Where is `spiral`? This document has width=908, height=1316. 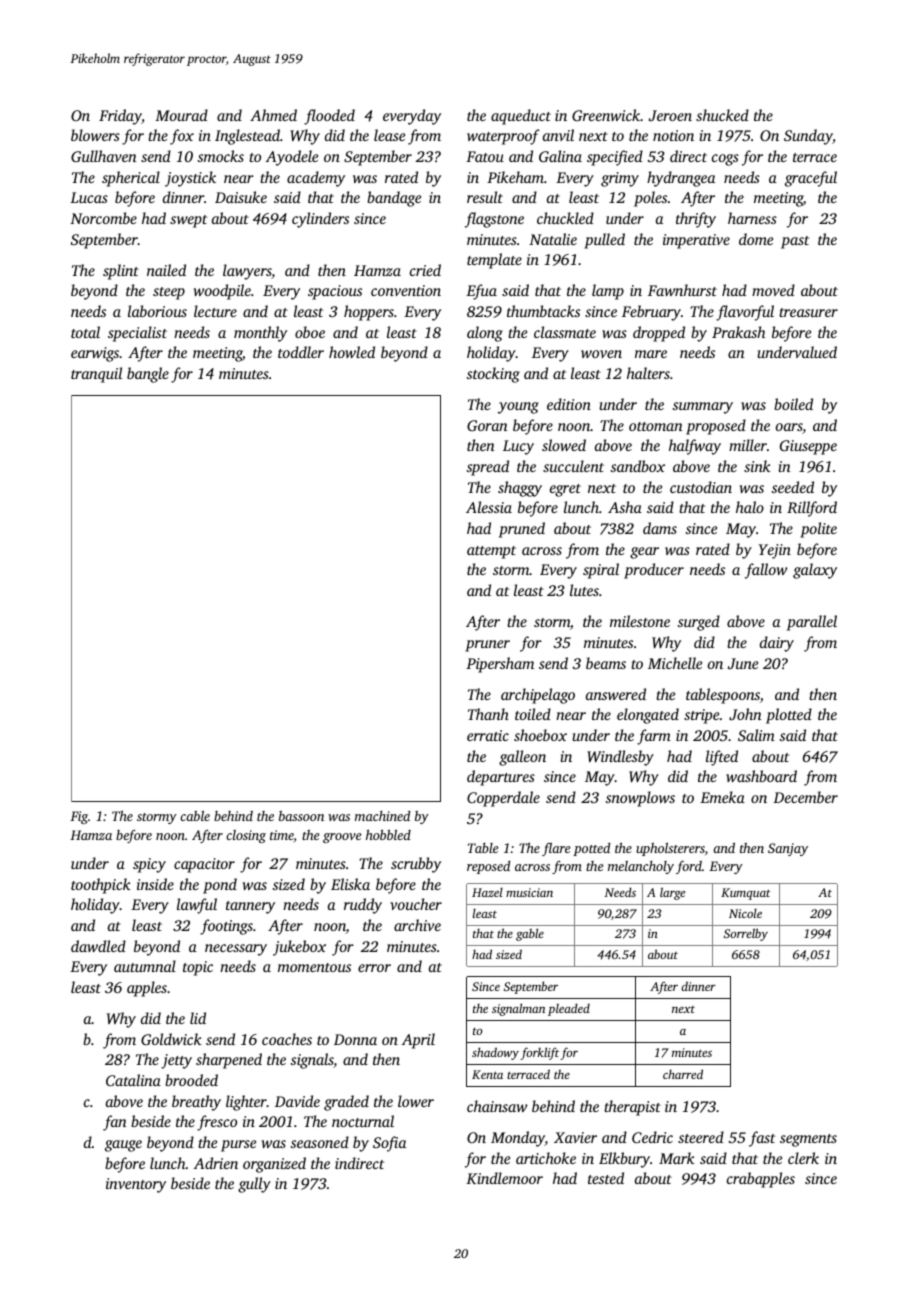
spiral is located at coordinates (601, 571).
